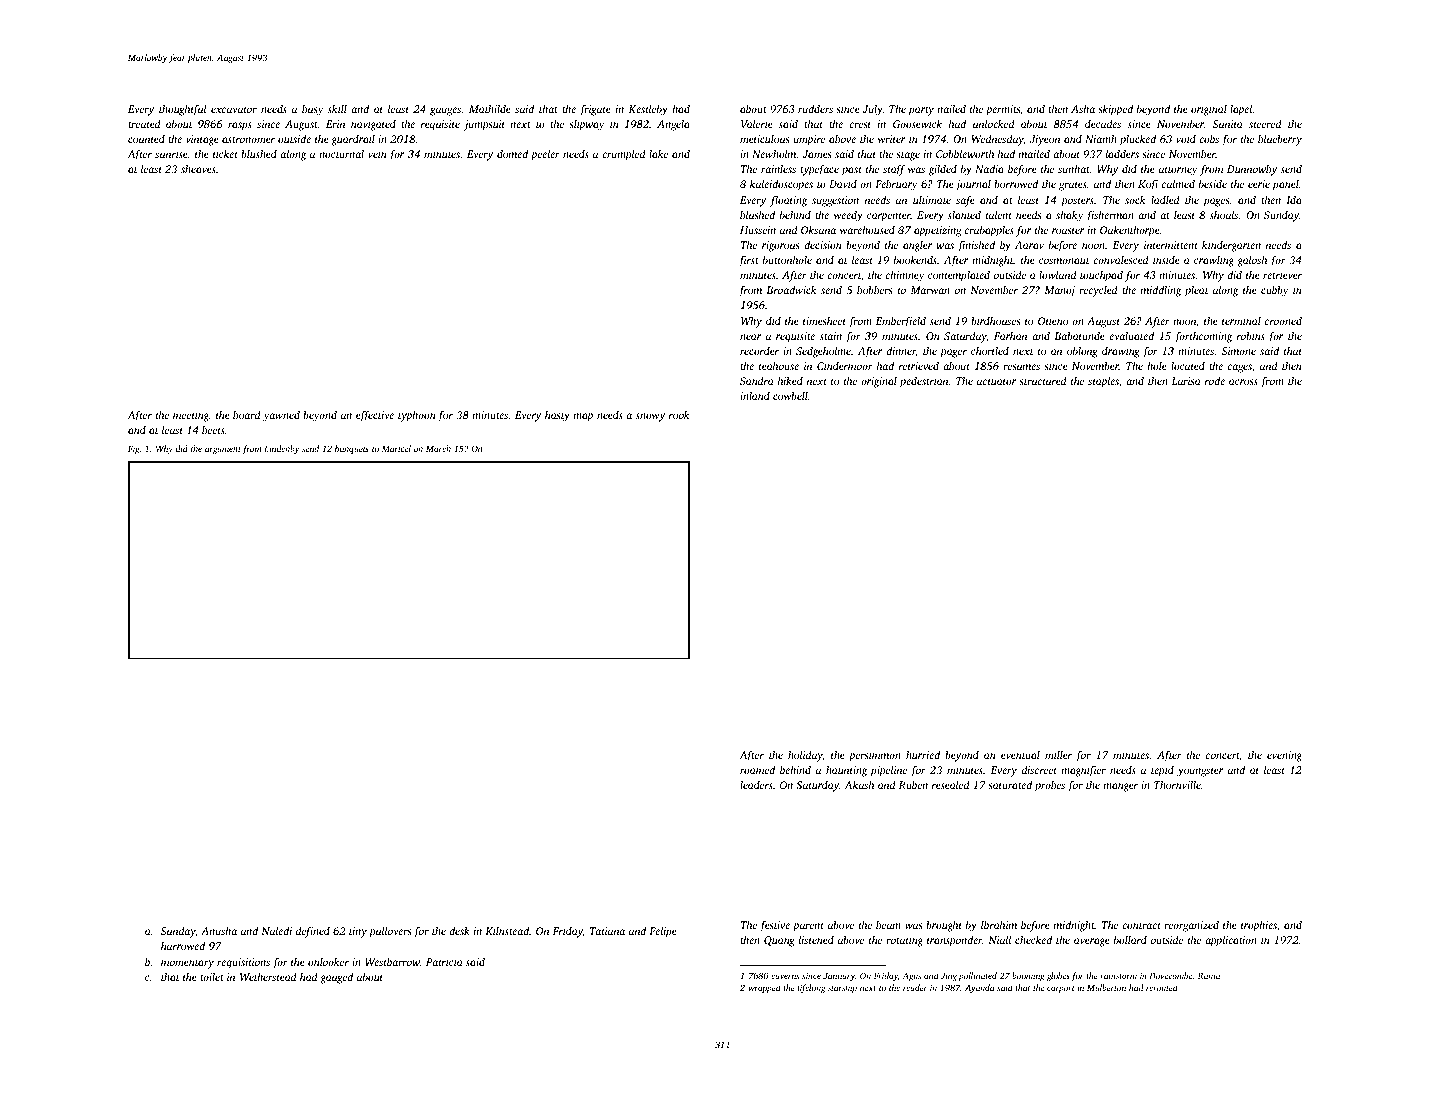  Describe the element at coordinates (191, 416) in the page. I see `meeting` at that location.
